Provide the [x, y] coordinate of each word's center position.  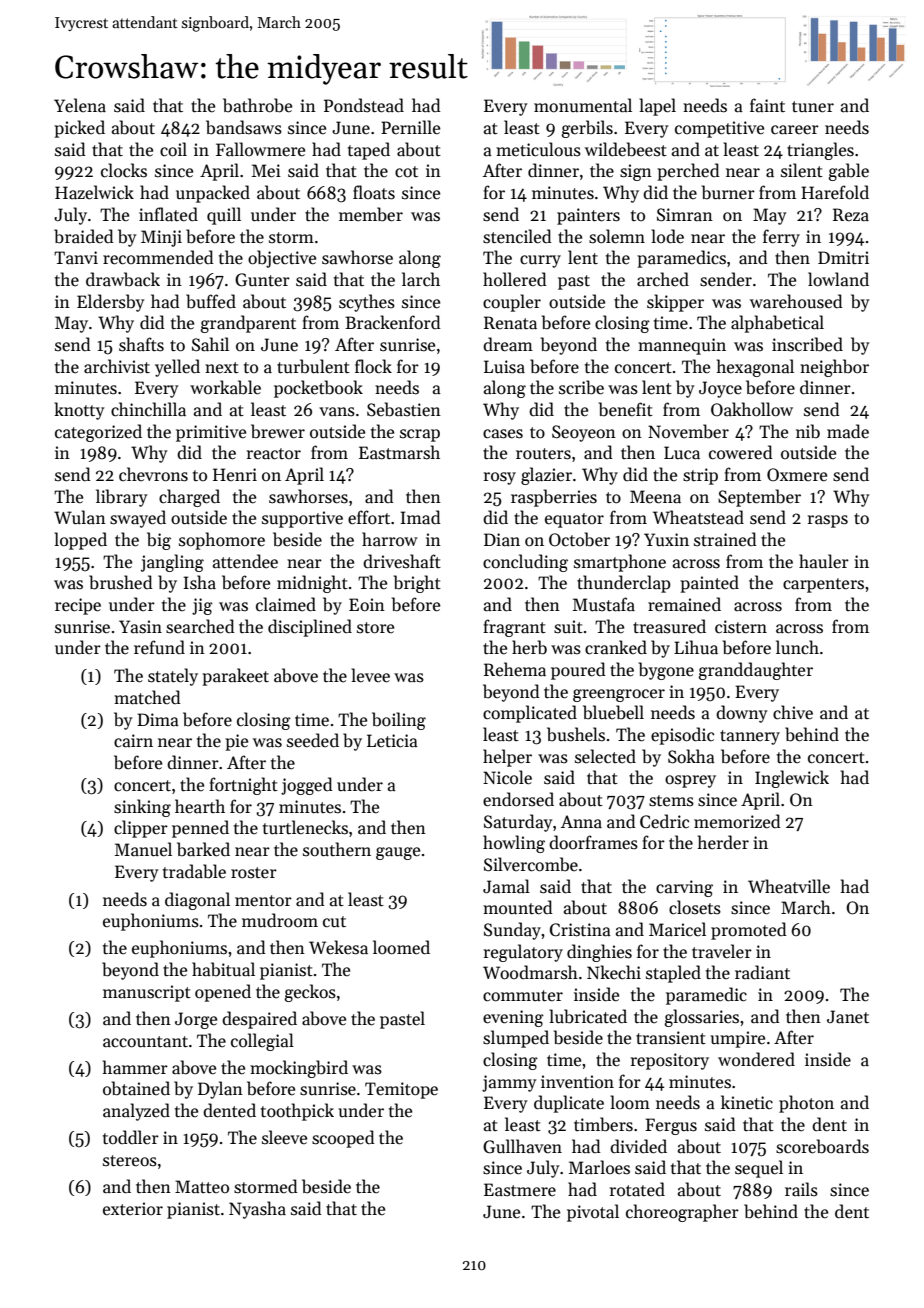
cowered [741, 452]
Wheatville [789, 886]
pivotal [593, 1213]
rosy [500, 478]
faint [767, 105]
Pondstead [364, 105]
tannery [750, 737]
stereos [130, 1161]
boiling [399, 721]
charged [189, 498]
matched [147, 697]
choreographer [682, 1213]
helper [507, 758]
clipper [141, 829]
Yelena [80, 105]
